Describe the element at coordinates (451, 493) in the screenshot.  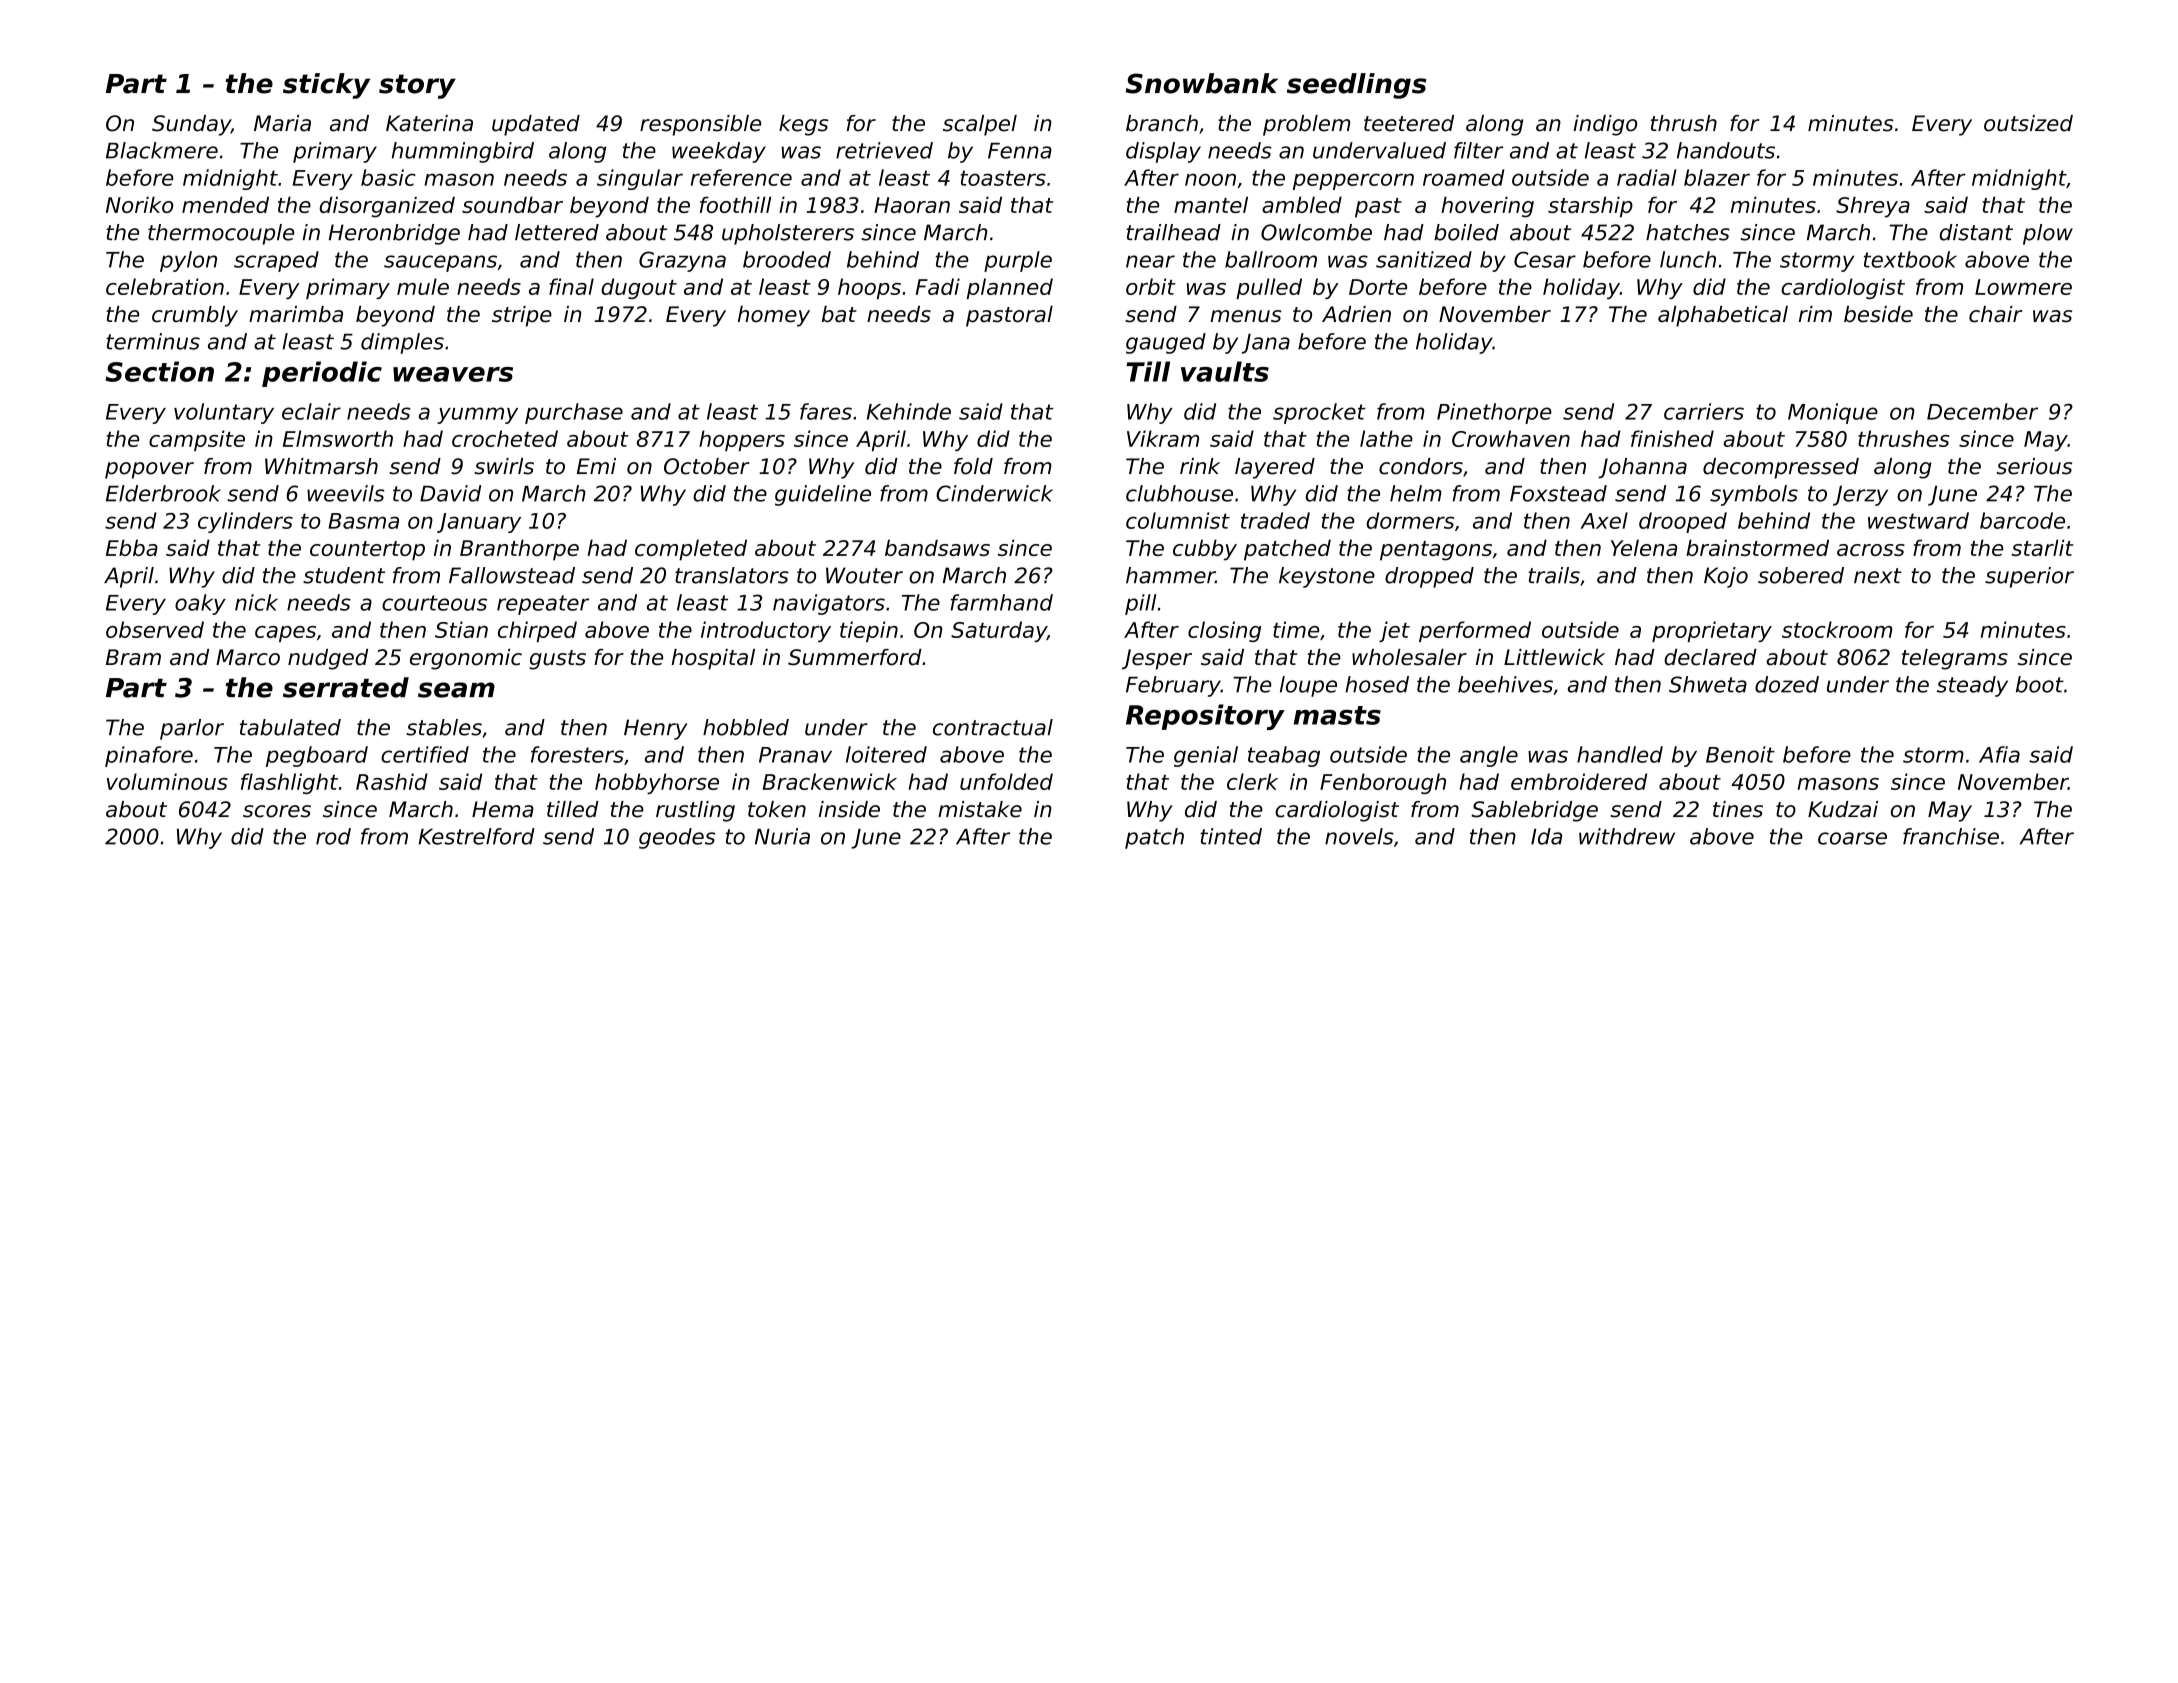
I see `David` at that location.
